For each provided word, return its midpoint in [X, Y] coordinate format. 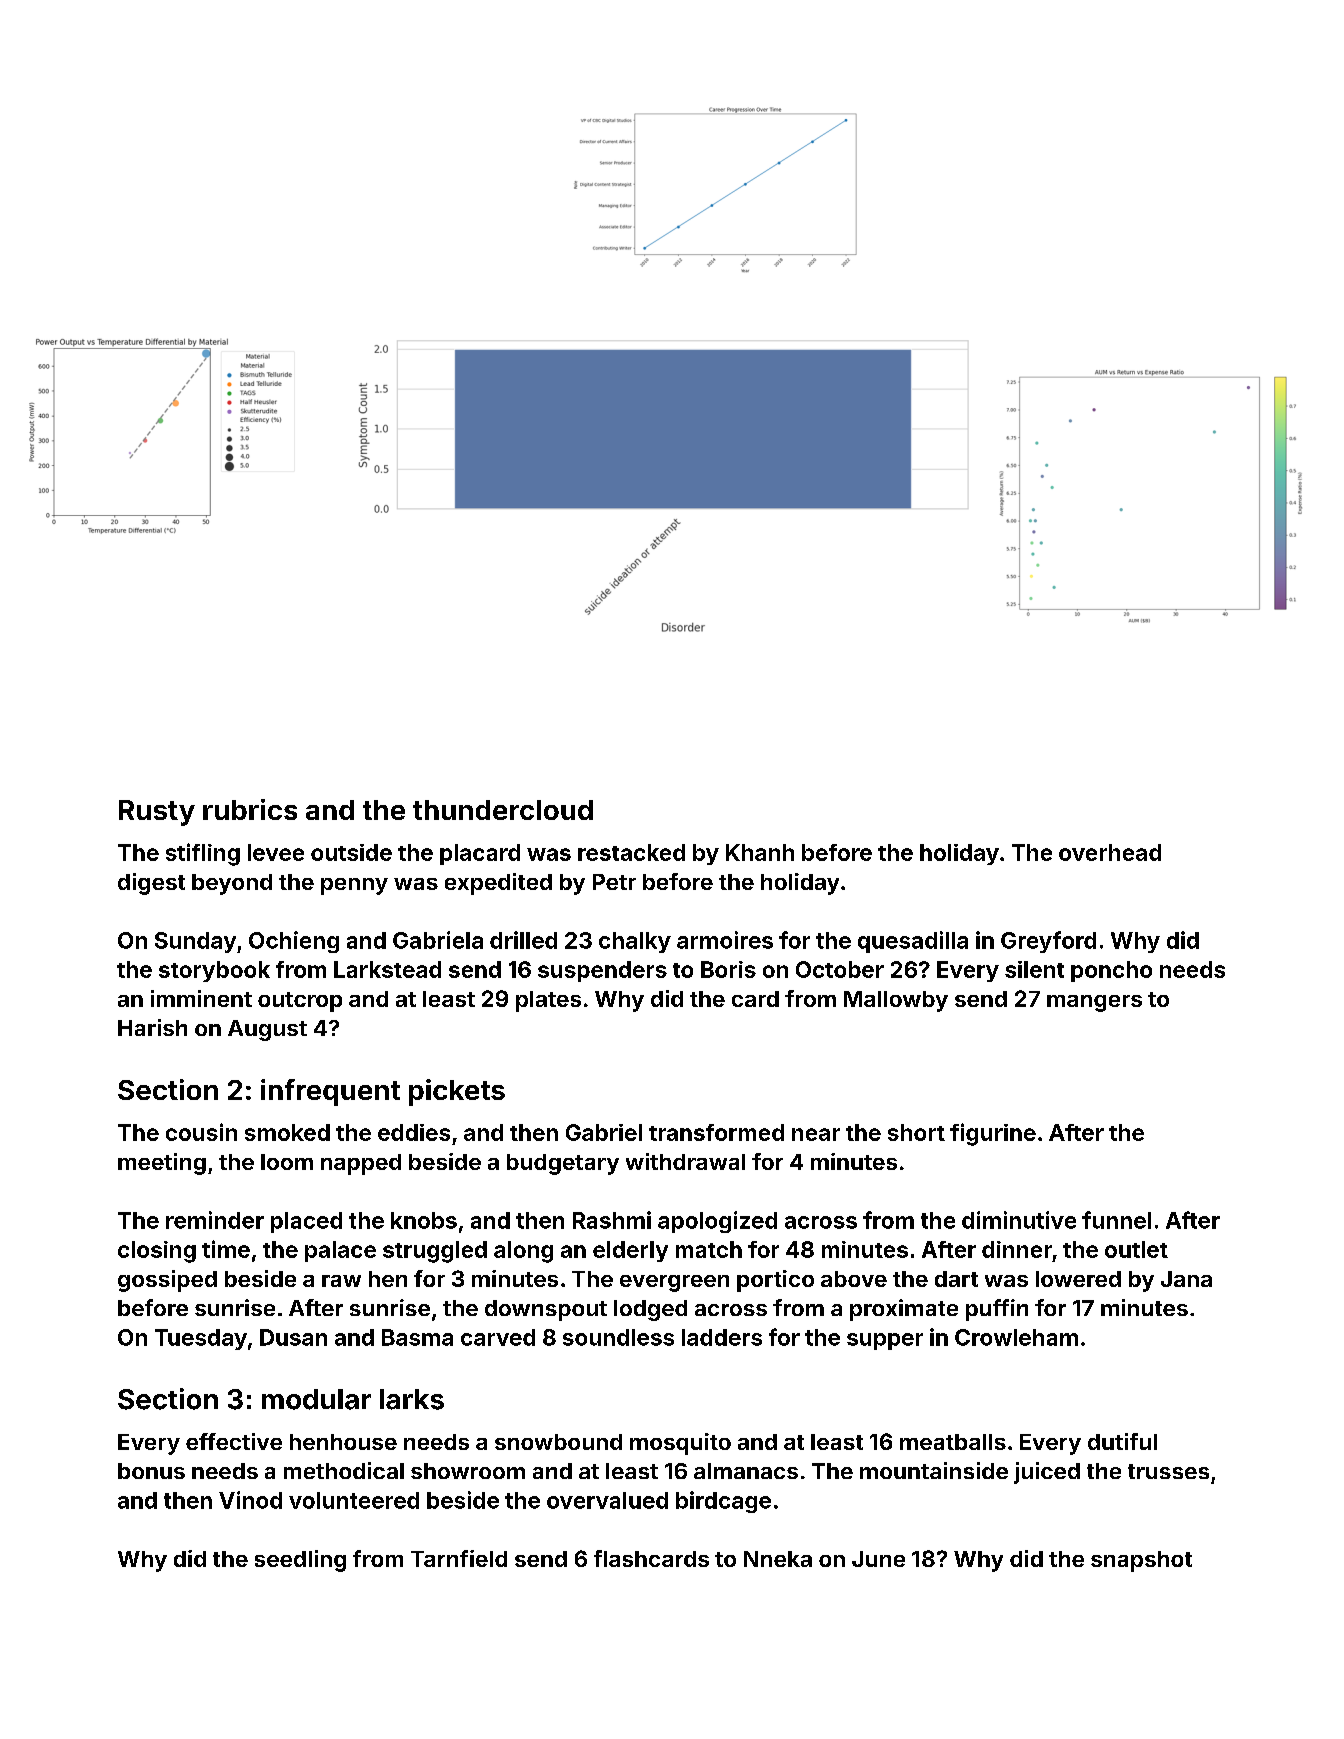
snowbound [558, 1442]
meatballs [953, 1442]
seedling [300, 1561]
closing [157, 1252]
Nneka [778, 1559]
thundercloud [503, 810]
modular [316, 1399]
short [916, 1132]
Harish [152, 1027]
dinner [1017, 1249]
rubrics [250, 809]
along [523, 1252]
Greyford [1048, 942]
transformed [716, 1132]
